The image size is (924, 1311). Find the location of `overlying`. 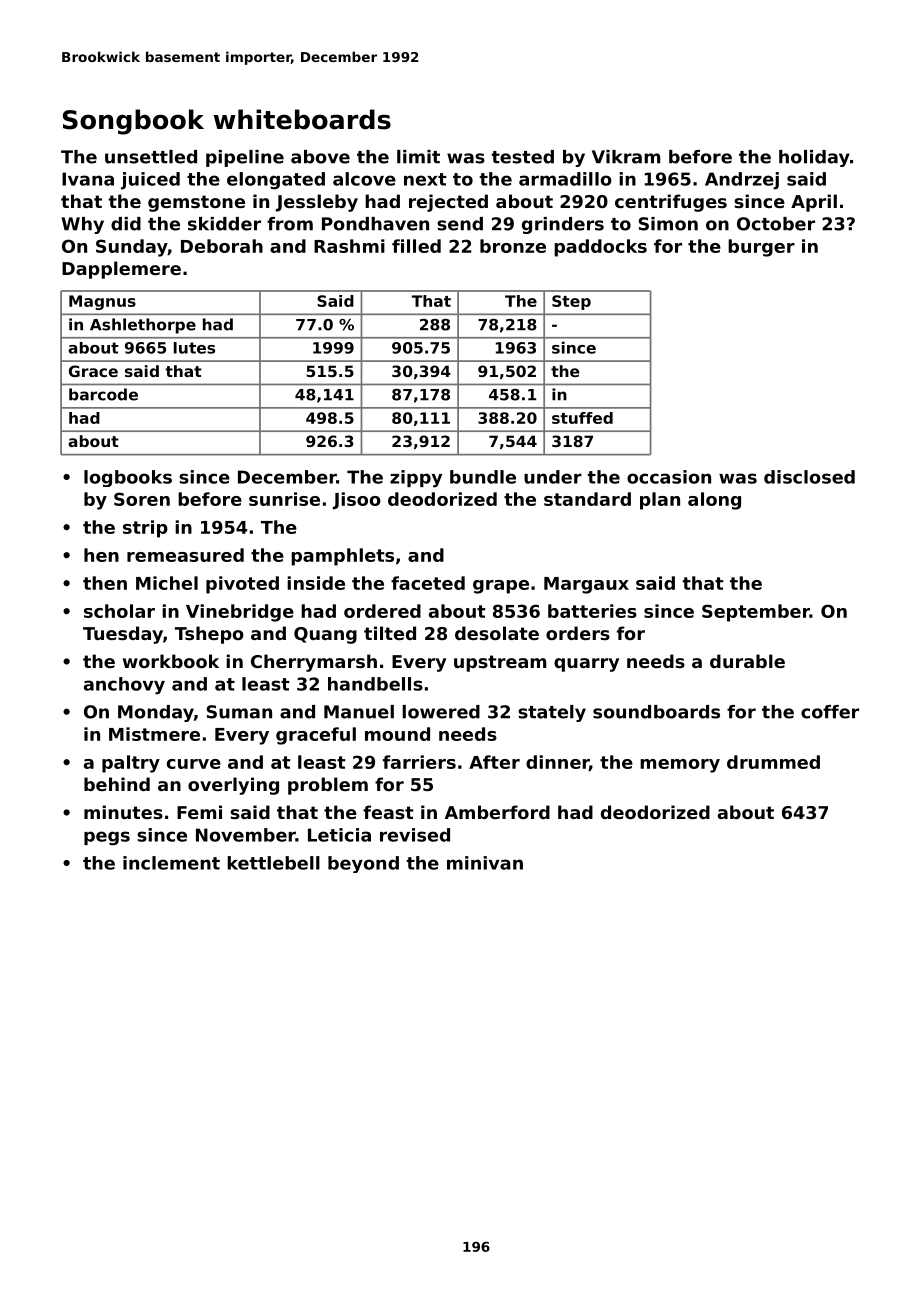

overlying is located at coordinates (233, 786).
